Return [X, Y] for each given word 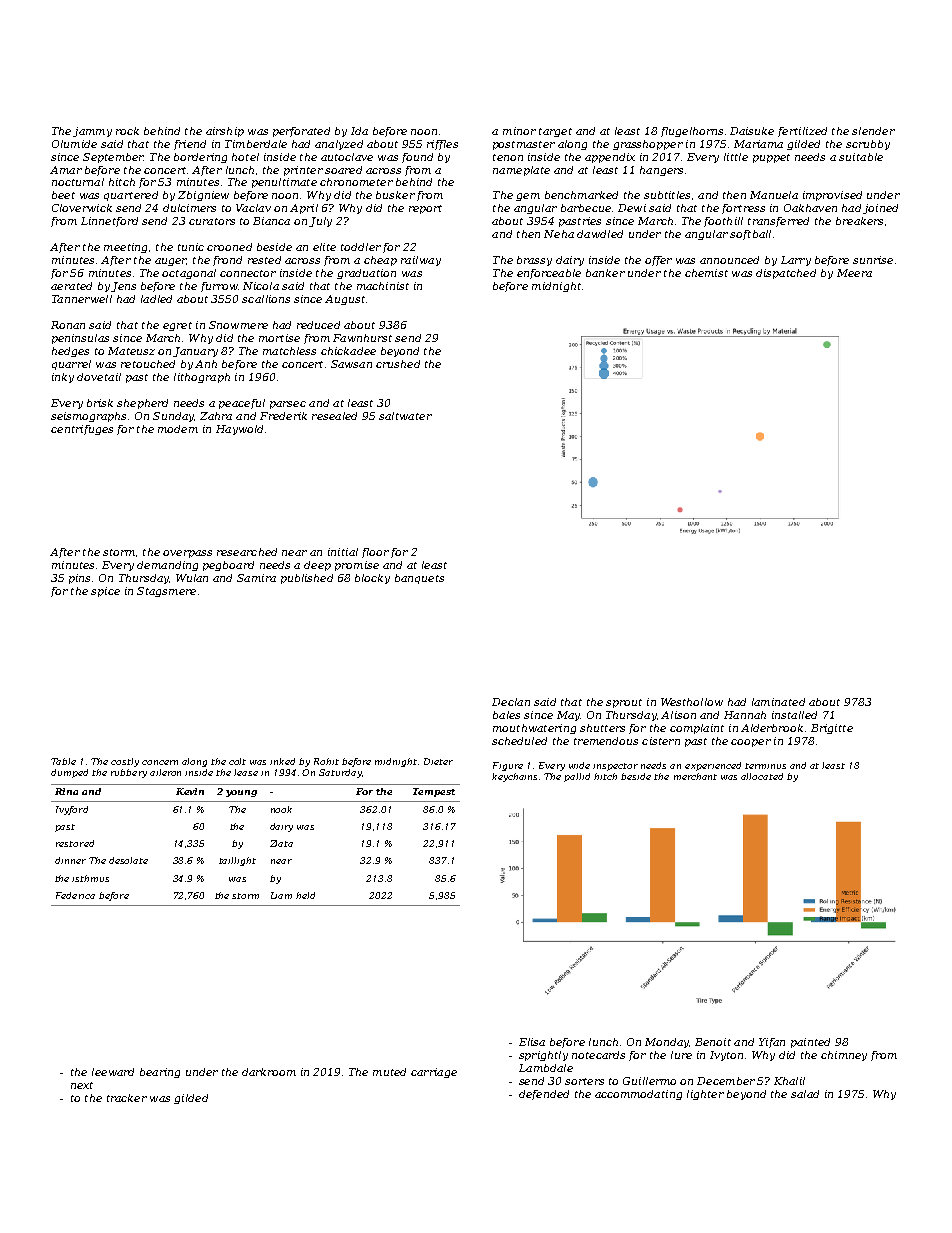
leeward [113, 1072]
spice [105, 592]
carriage [434, 1073]
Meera [854, 273]
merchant [695, 776]
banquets [419, 579]
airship [225, 132]
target [555, 132]
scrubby [868, 145]
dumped [69, 773]
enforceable [549, 274]
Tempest [434, 792]
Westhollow [692, 702]
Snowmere [238, 325]
